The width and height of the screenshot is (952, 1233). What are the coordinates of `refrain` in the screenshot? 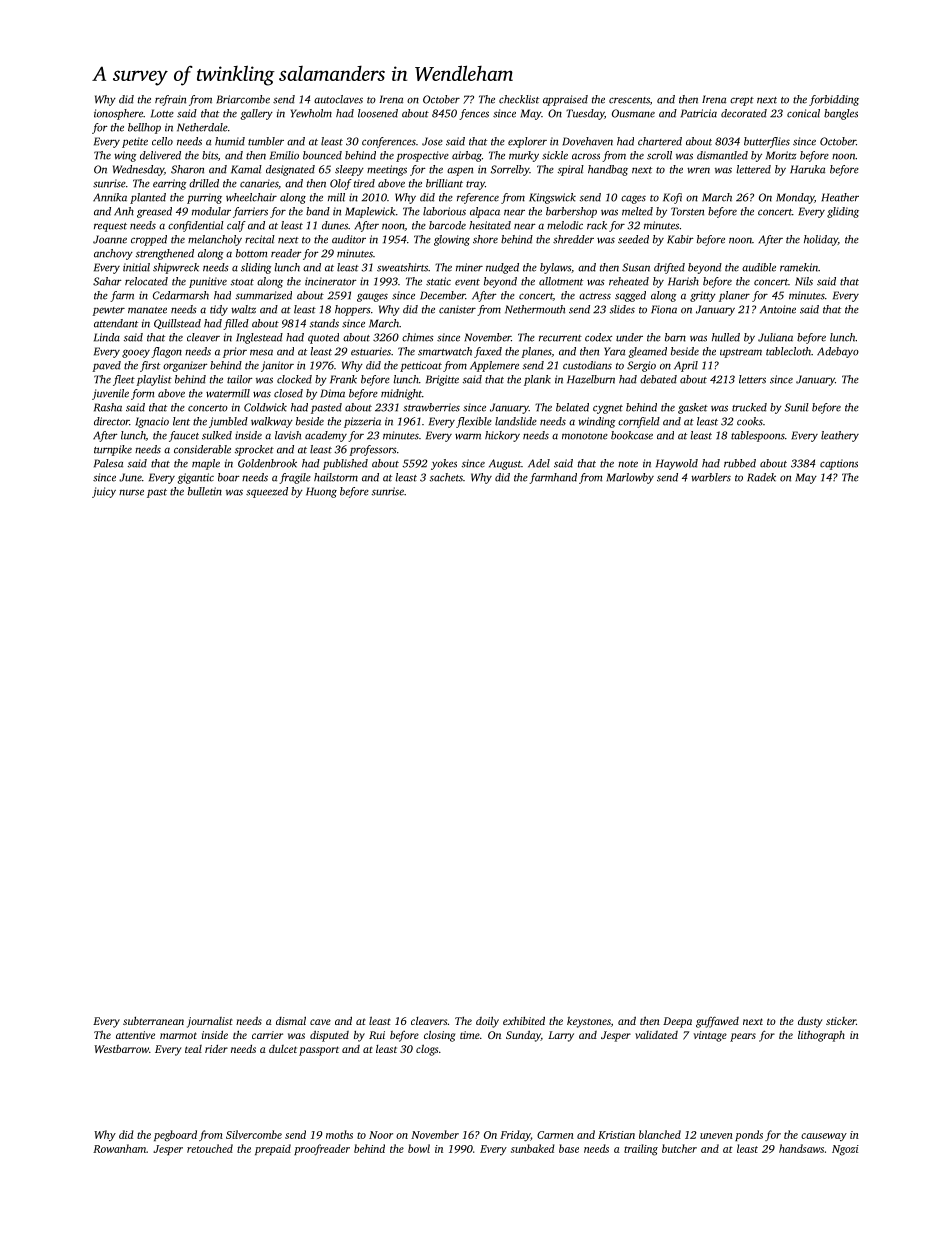 It's located at (170, 100).
